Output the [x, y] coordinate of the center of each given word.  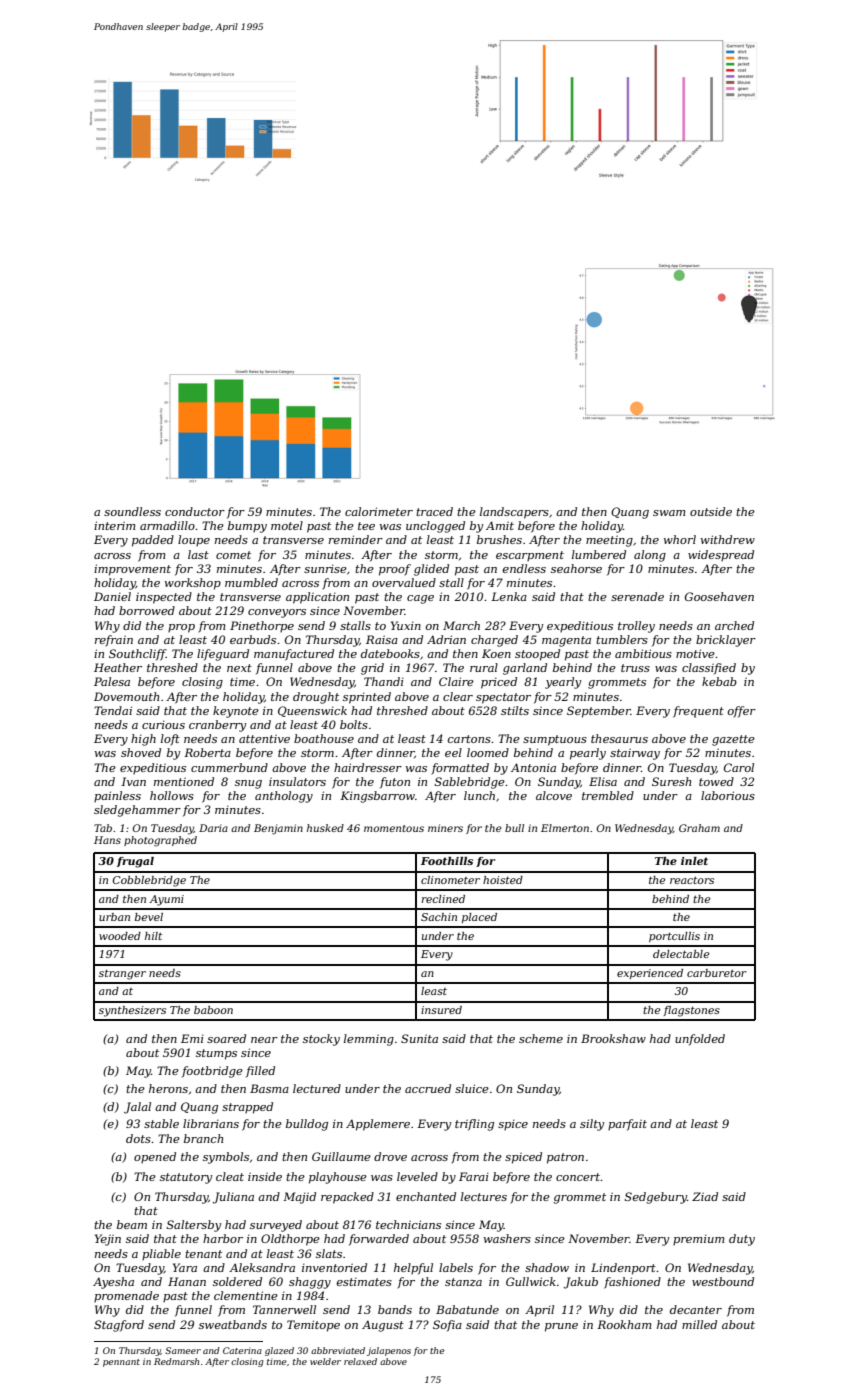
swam [669, 513]
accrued [428, 1088]
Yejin [108, 1240]
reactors [692, 880]
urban [114, 917]
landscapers [514, 513]
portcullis [674, 937]
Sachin [439, 917]
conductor [195, 511]
